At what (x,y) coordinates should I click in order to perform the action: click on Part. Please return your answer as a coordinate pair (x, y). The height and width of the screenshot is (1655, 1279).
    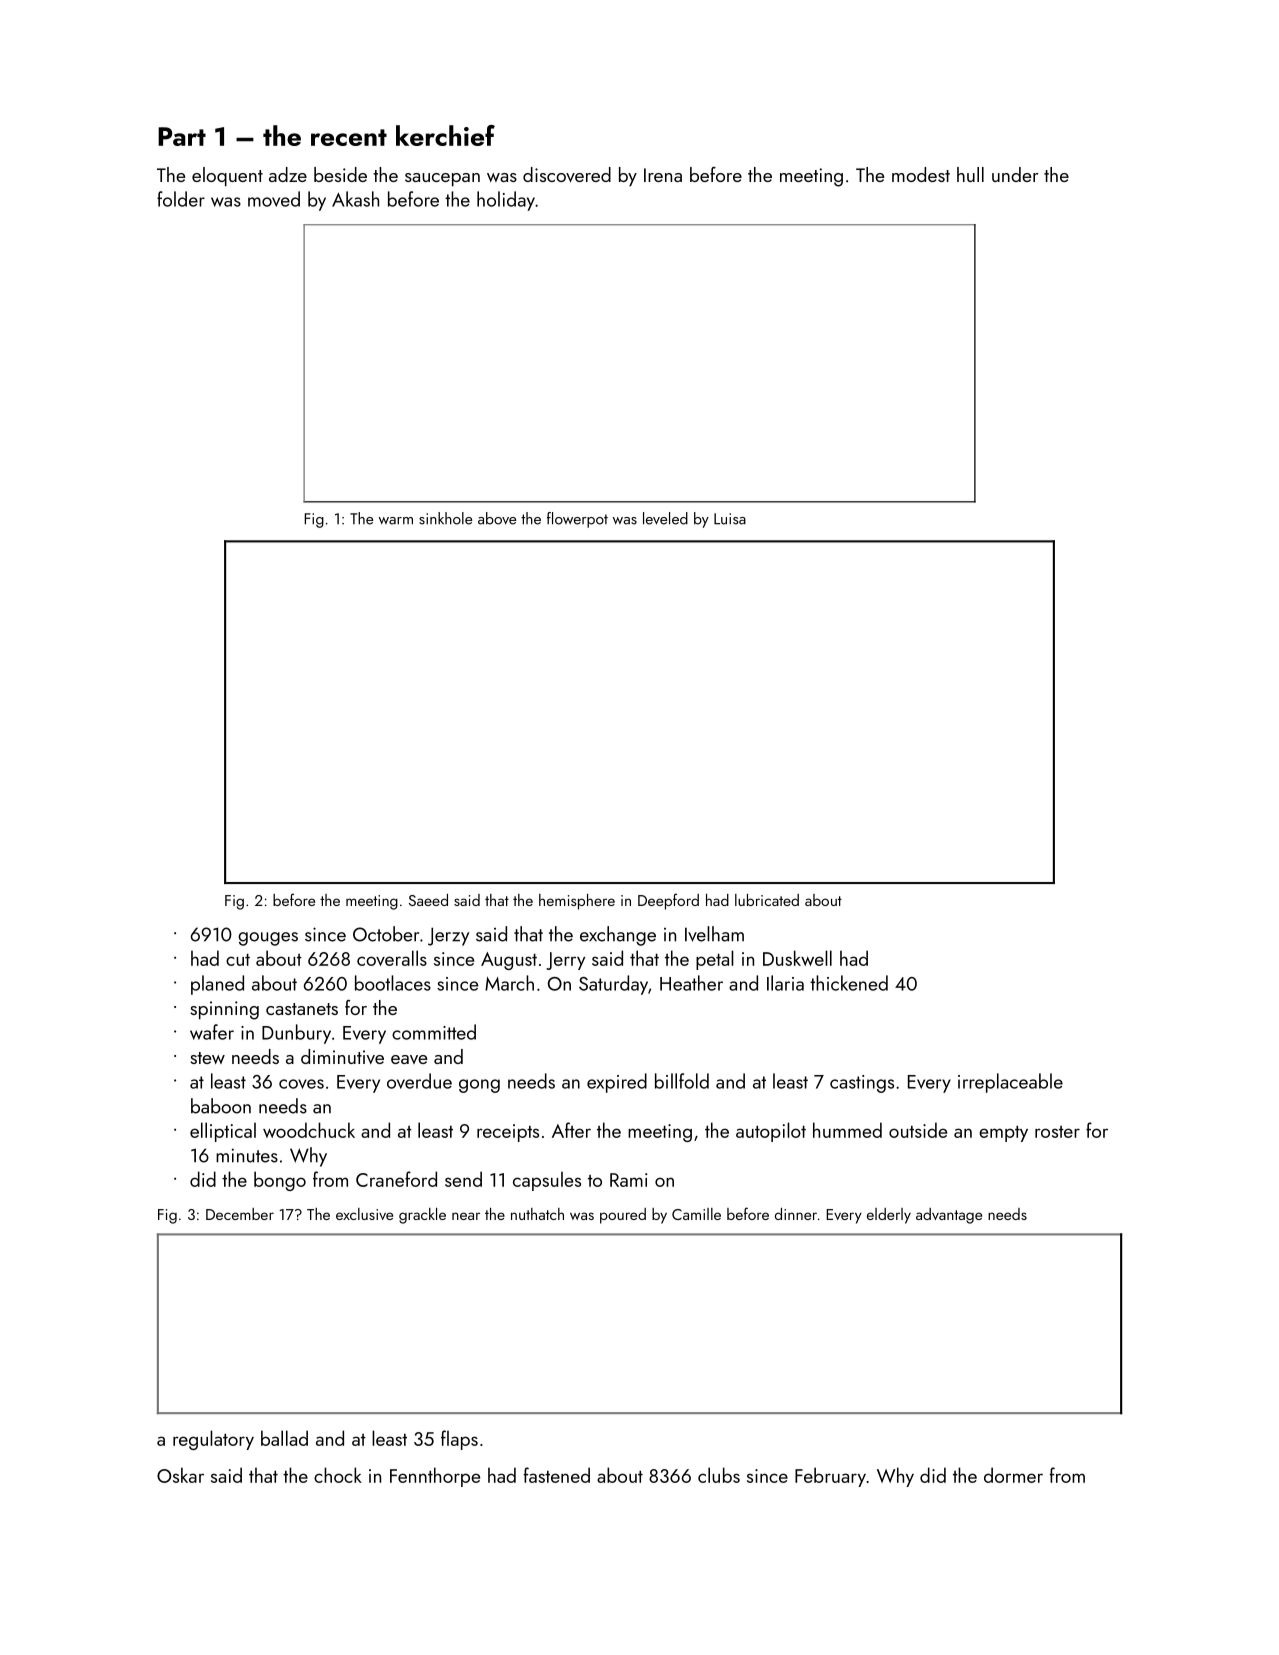
    Looking at the image, I should click on (182, 136).
